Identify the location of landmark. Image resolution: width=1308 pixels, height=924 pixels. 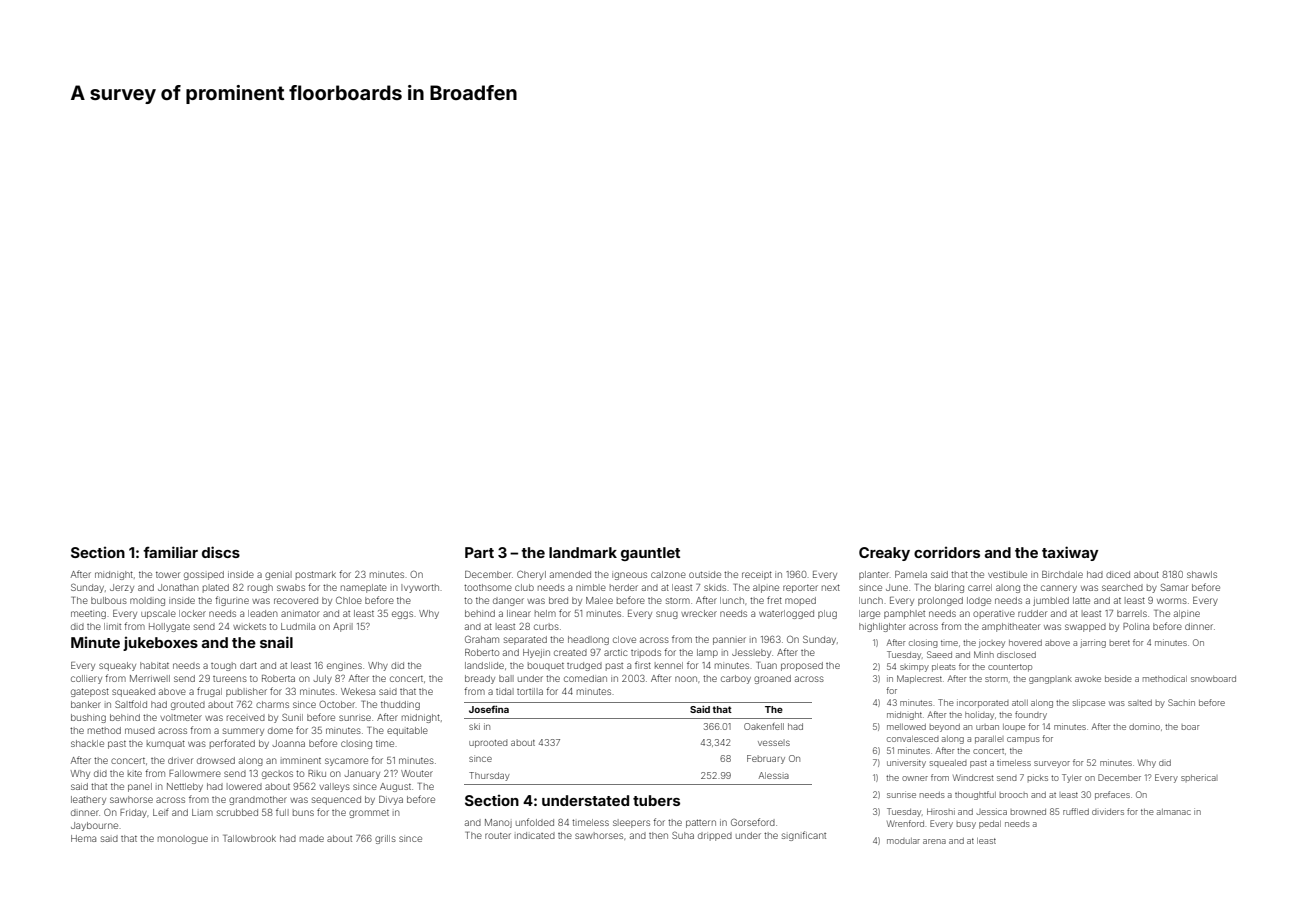
(583, 552).
